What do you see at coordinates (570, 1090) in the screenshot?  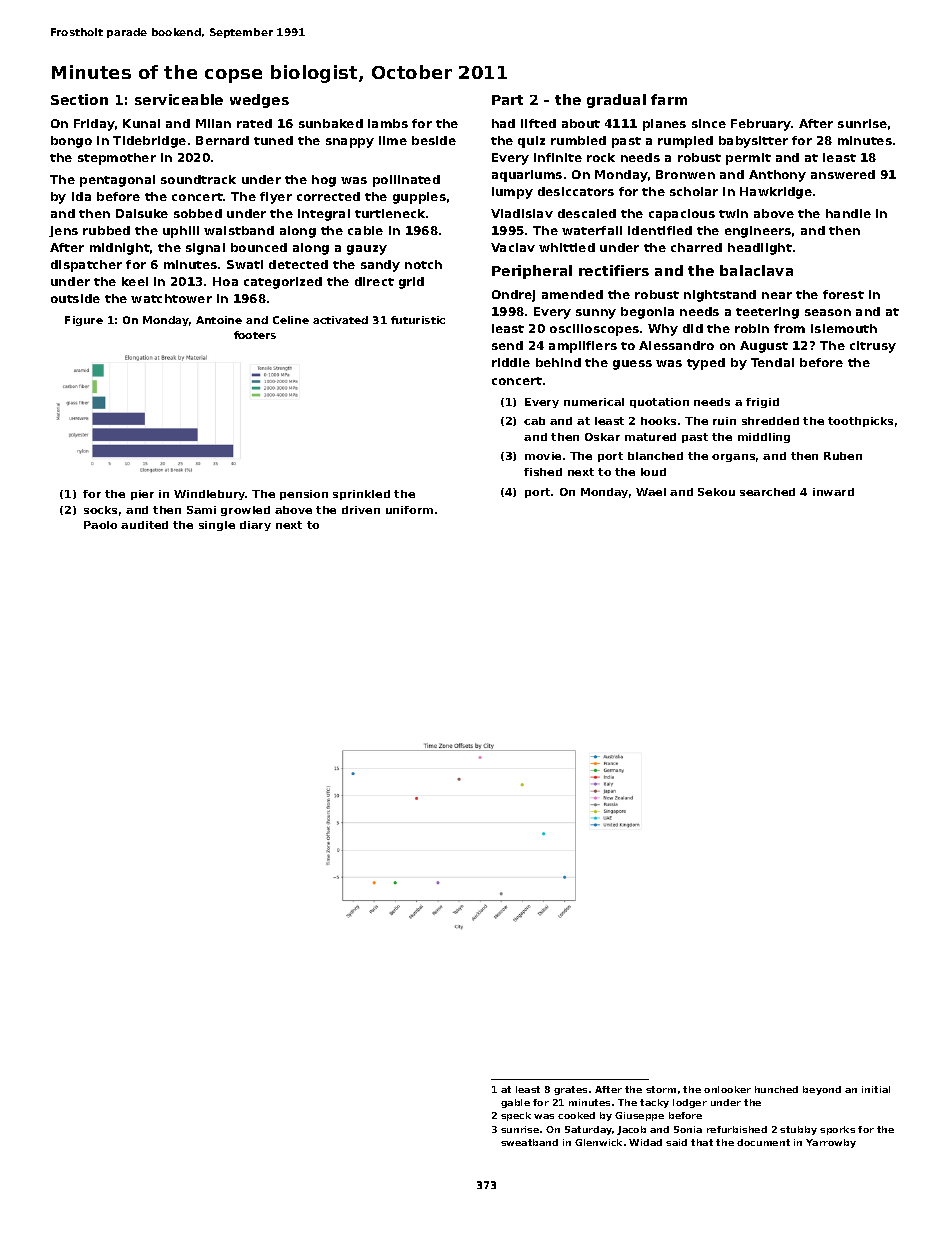 I see `grates` at bounding box center [570, 1090].
